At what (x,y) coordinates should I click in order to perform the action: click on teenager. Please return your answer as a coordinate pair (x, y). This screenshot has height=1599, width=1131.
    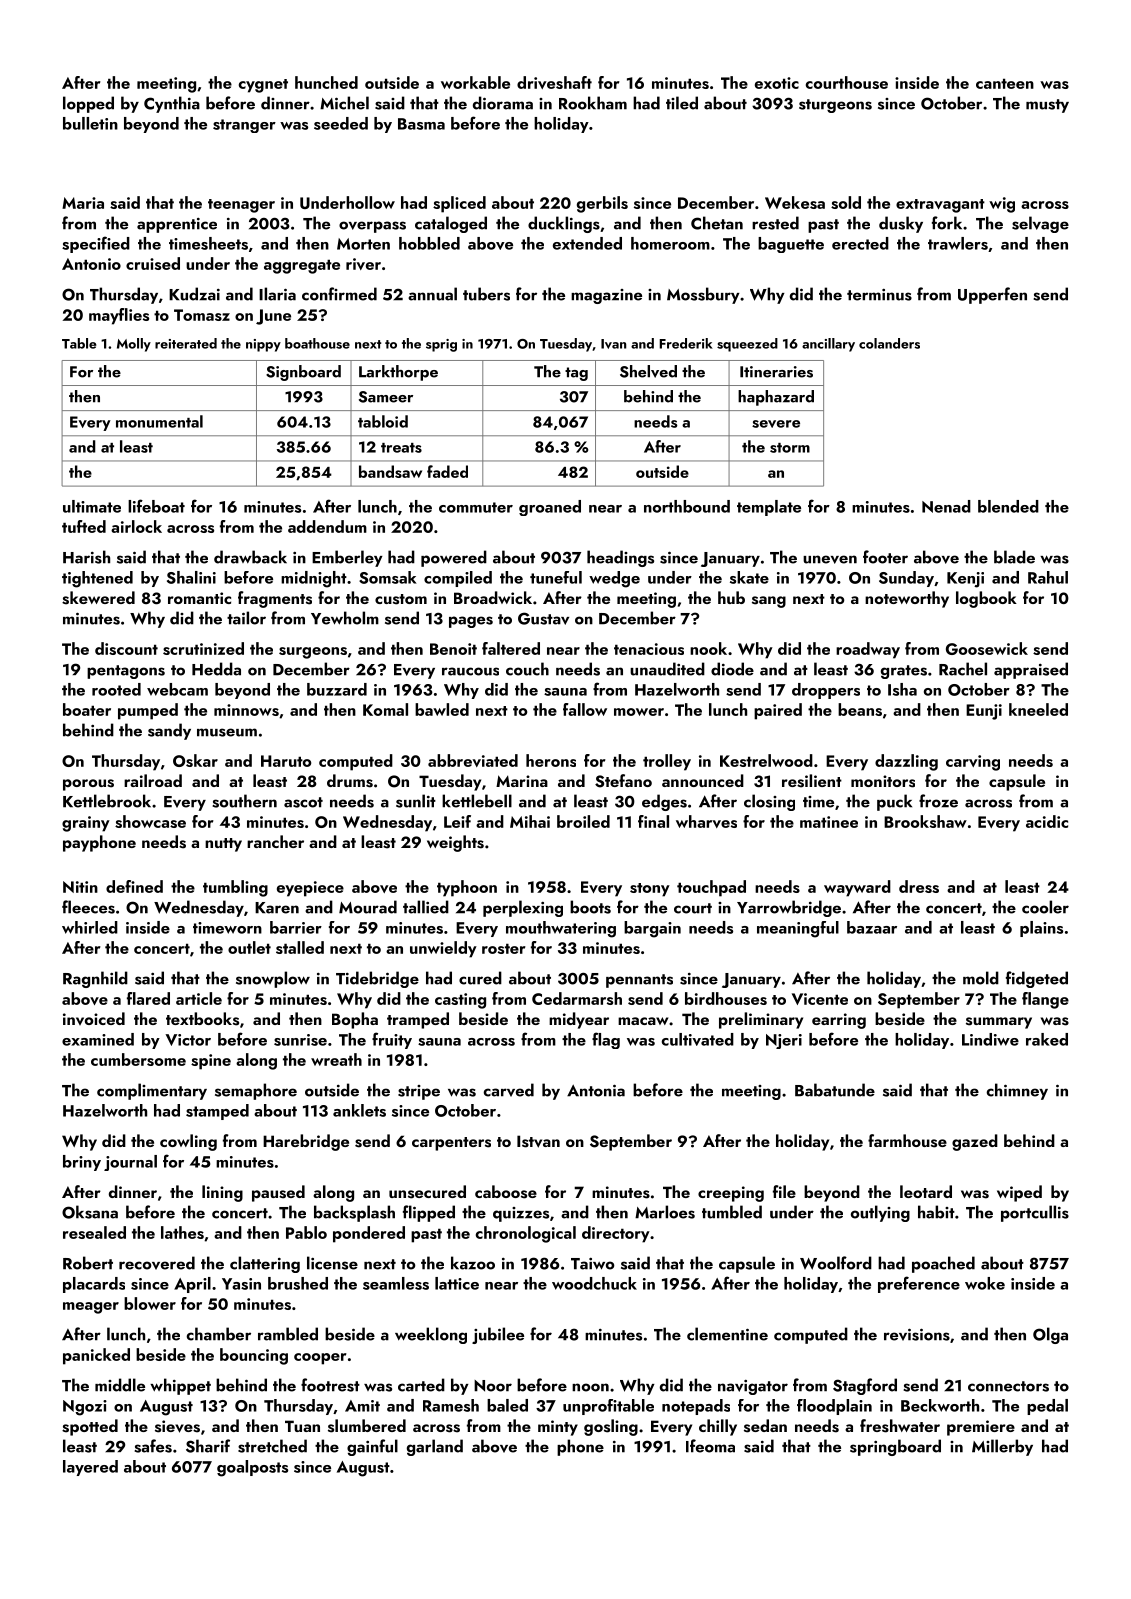
    Looking at the image, I should click on (241, 206).
